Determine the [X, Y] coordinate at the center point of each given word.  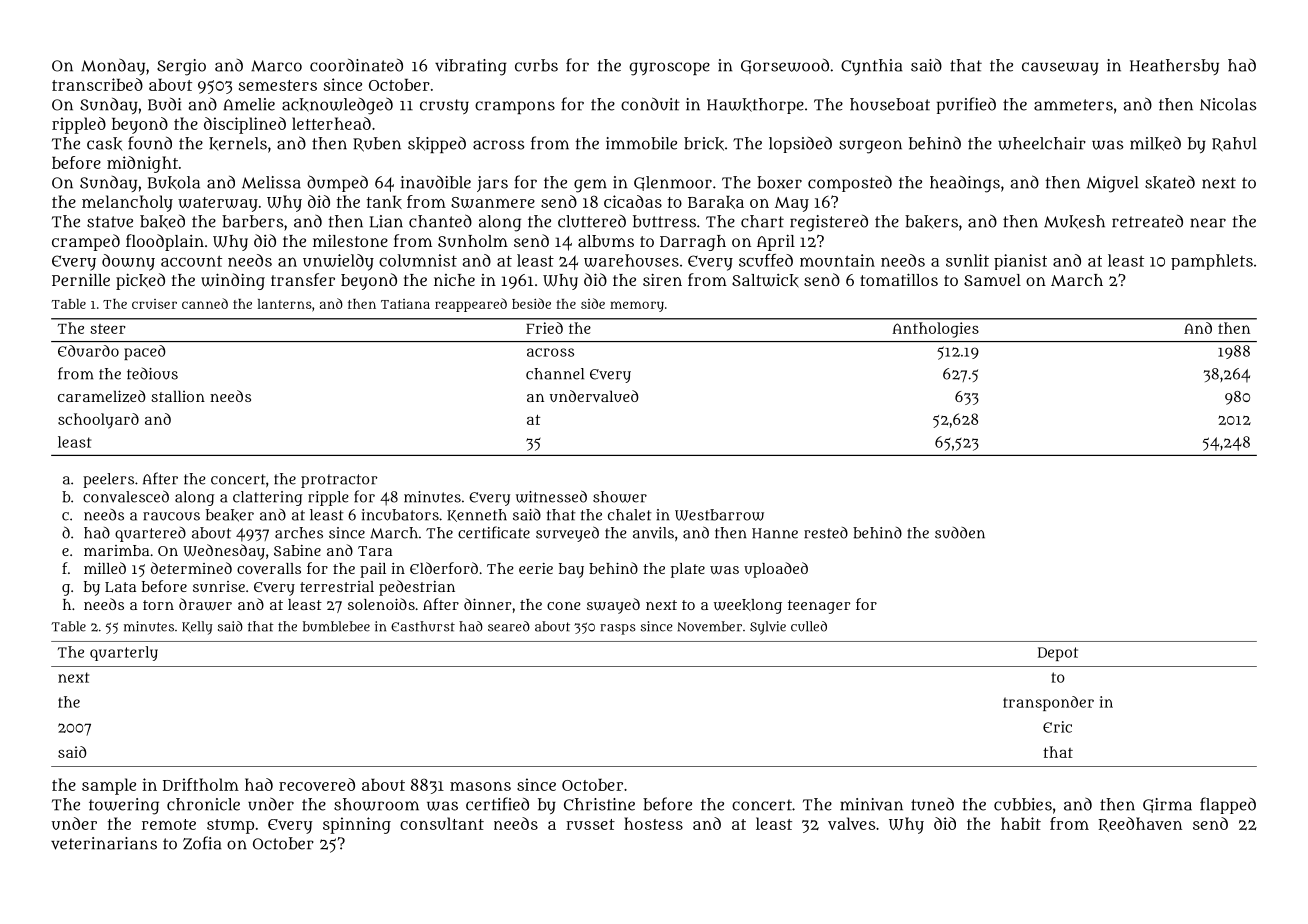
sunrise [219, 586]
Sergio [181, 67]
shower [620, 497]
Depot [1058, 654]
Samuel [992, 280]
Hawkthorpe [755, 106]
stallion [178, 396]
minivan [871, 804]
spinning [357, 825]
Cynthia [871, 67]
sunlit [967, 260]
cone [563, 606]
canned [205, 303]
